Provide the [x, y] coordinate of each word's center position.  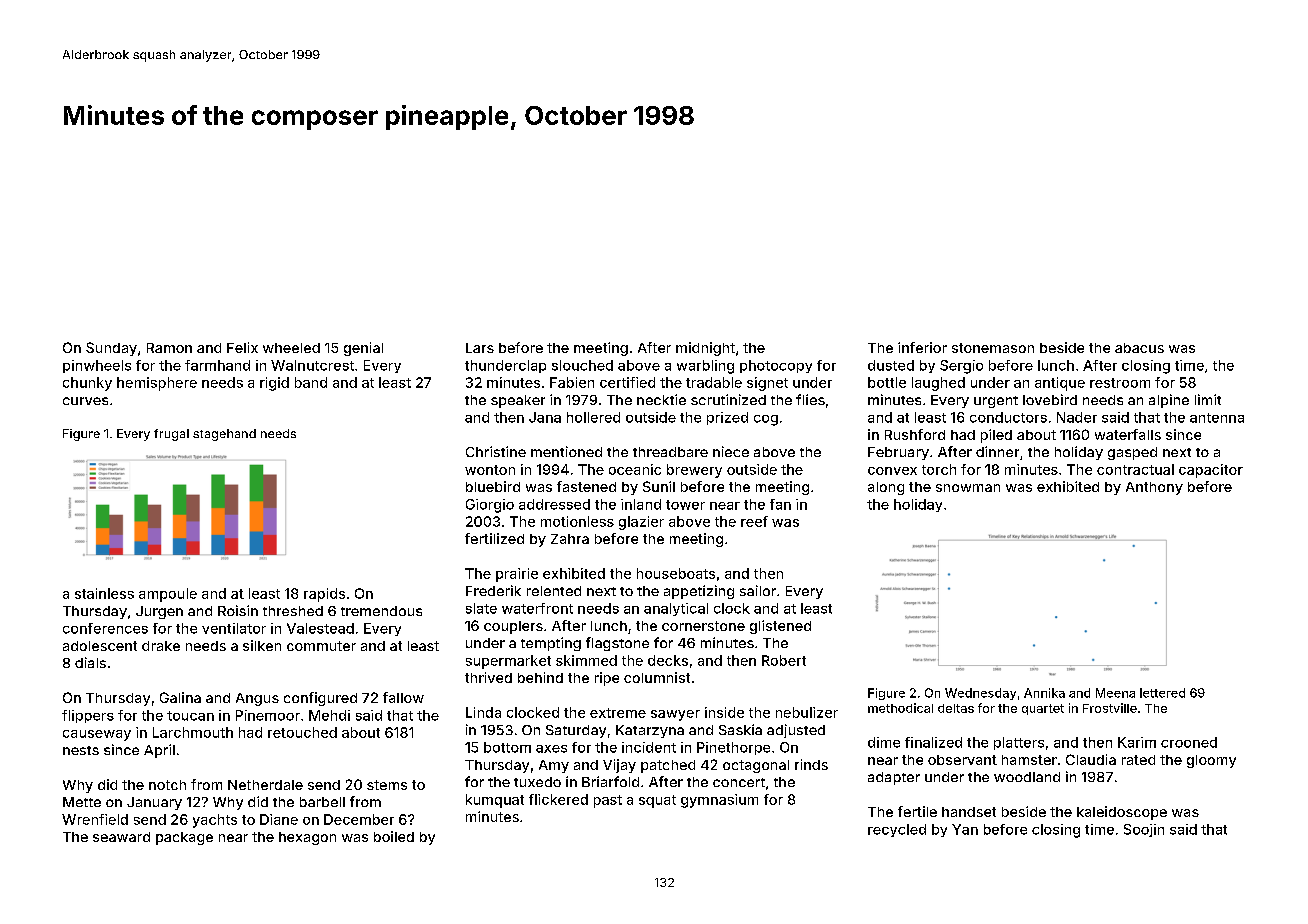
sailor [758, 590]
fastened [586, 486]
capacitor [1211, 471]
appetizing [699, 592]
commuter [321, 646]
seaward [121, 837]
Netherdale [265, 785]
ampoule [168, 595]
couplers [513, 627]
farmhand [217, 365]
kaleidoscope [1122, 813]
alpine [1169, 401]
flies [810, 399]
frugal [171, 435]
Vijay [619, 766]
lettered [1162, 693]
